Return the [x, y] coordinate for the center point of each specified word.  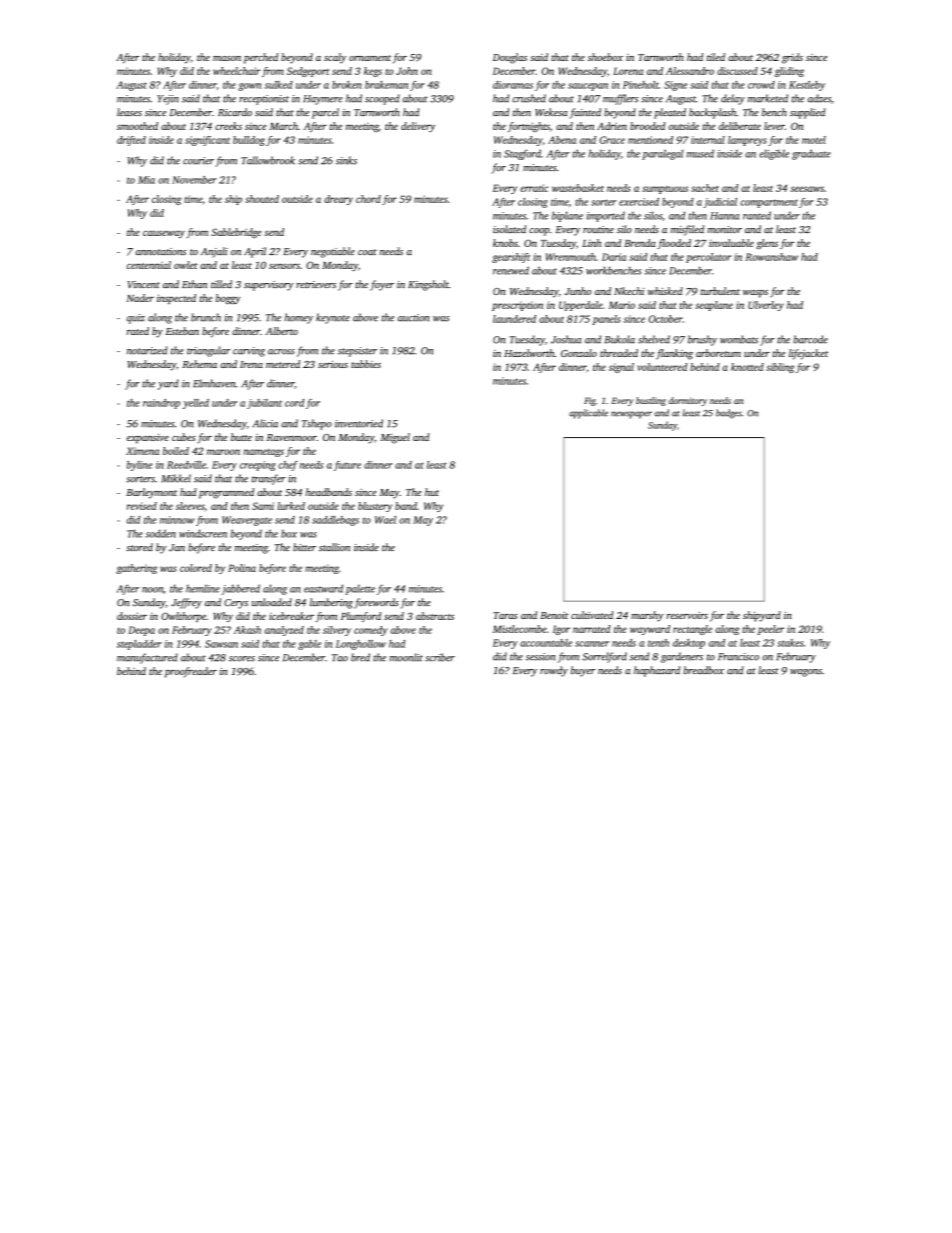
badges [729, 414]
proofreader [191, 672]
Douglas [510, 58]
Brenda [640, 243]
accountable [546, 643]
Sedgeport [308, 72]
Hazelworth [529, 353]
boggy [228, 299]
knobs [505, 243]
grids [792, 58]
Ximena [142, 451]
